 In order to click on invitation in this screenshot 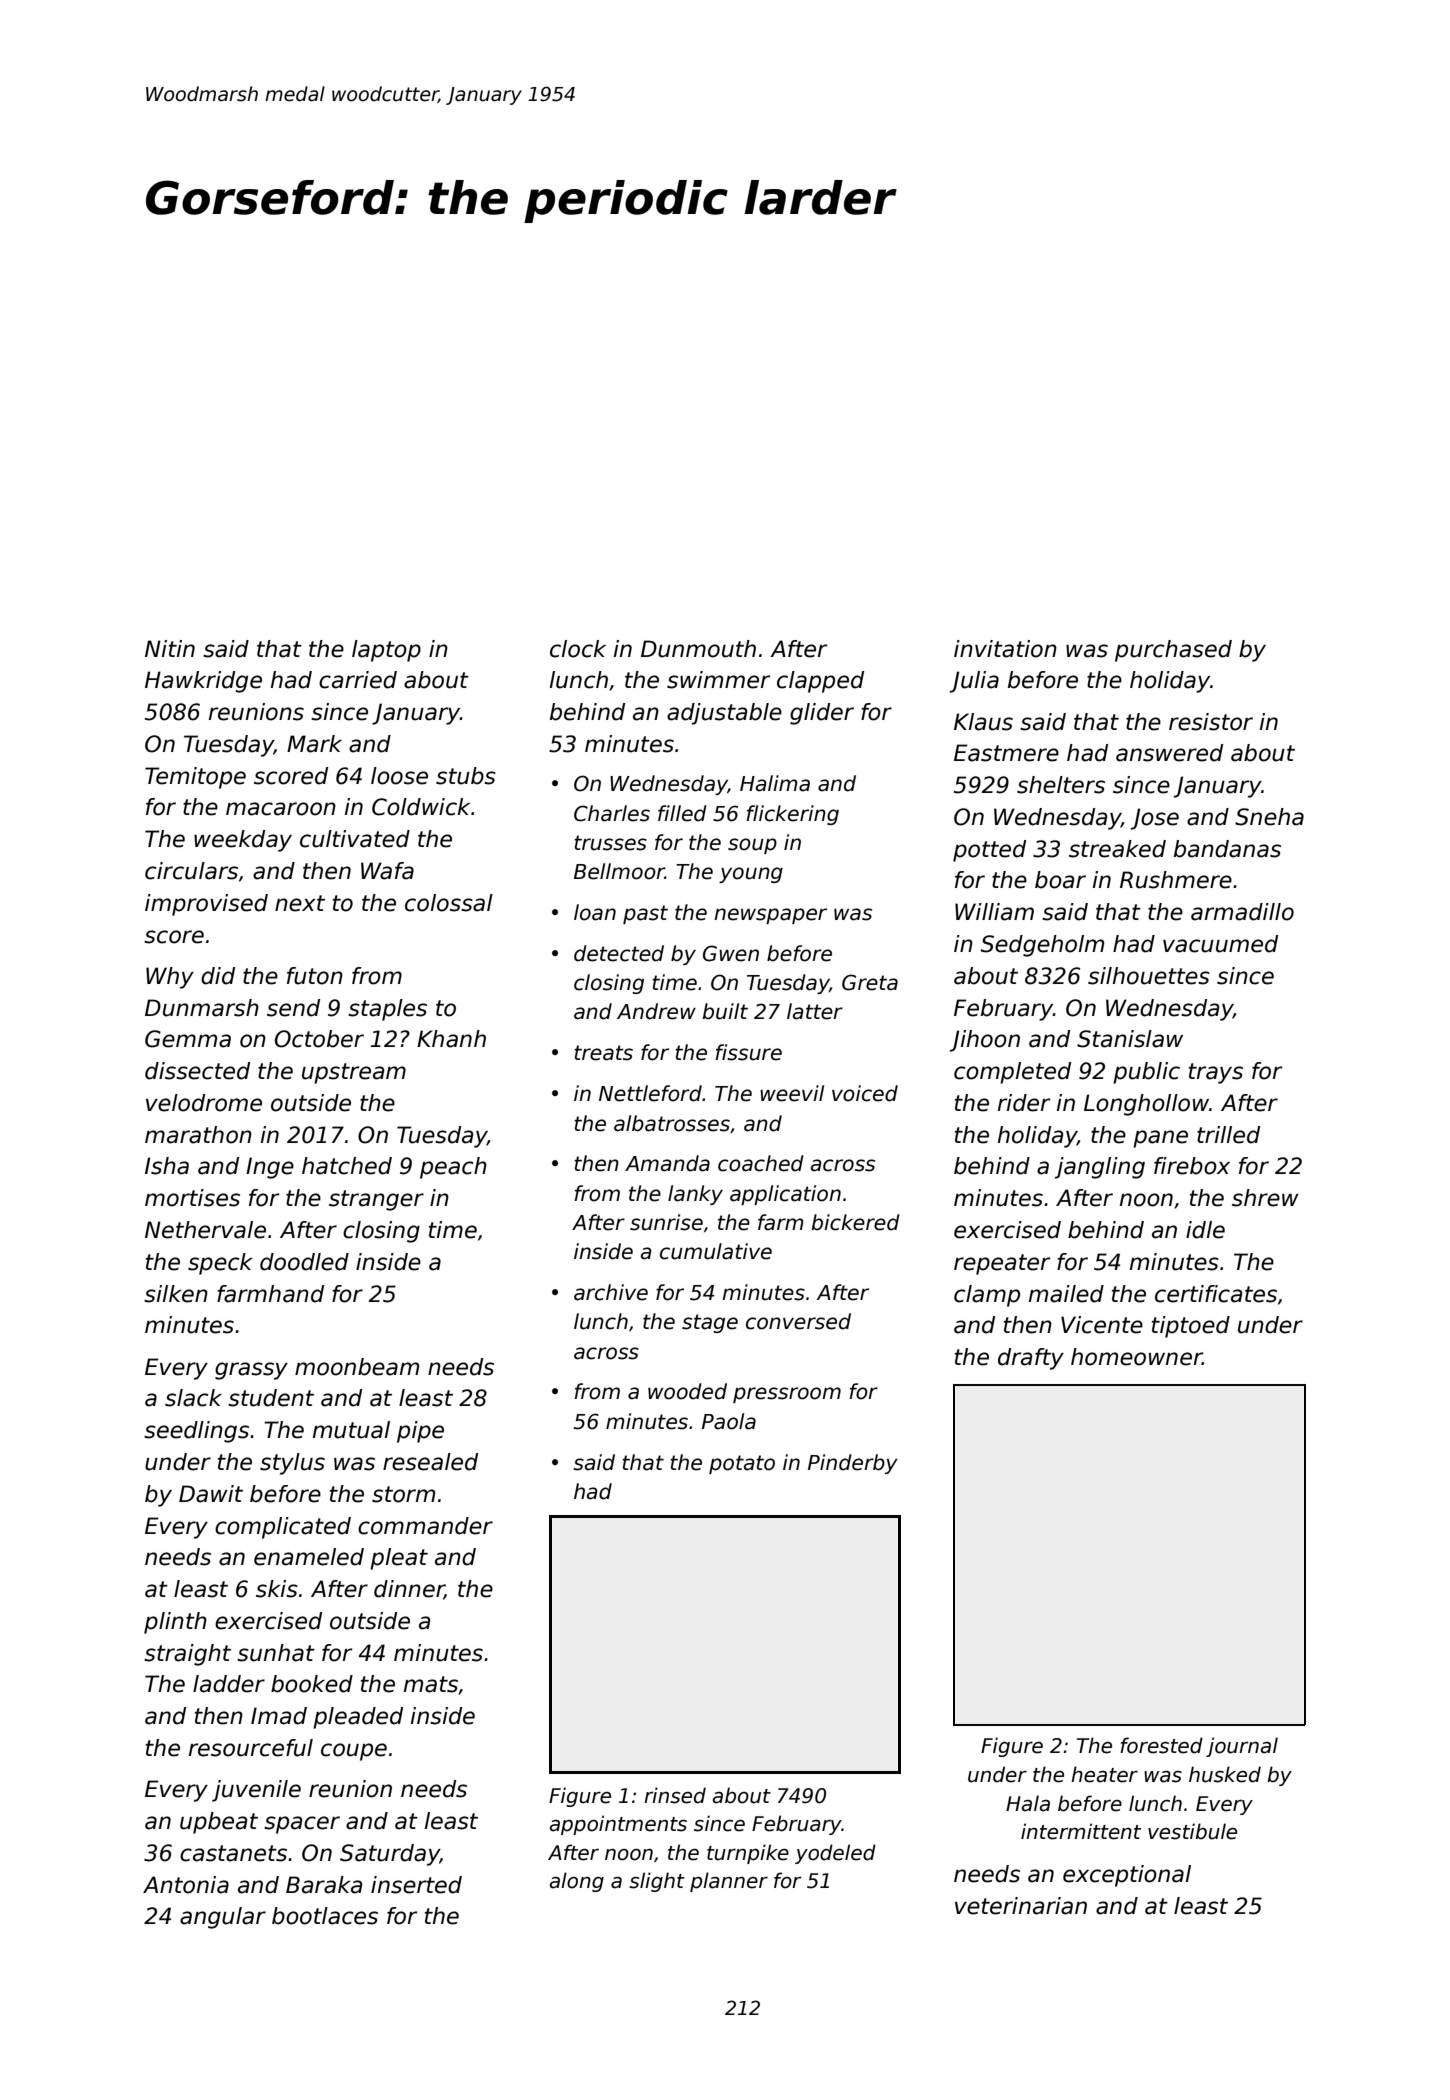, I will do `click(1005, 649)`.
